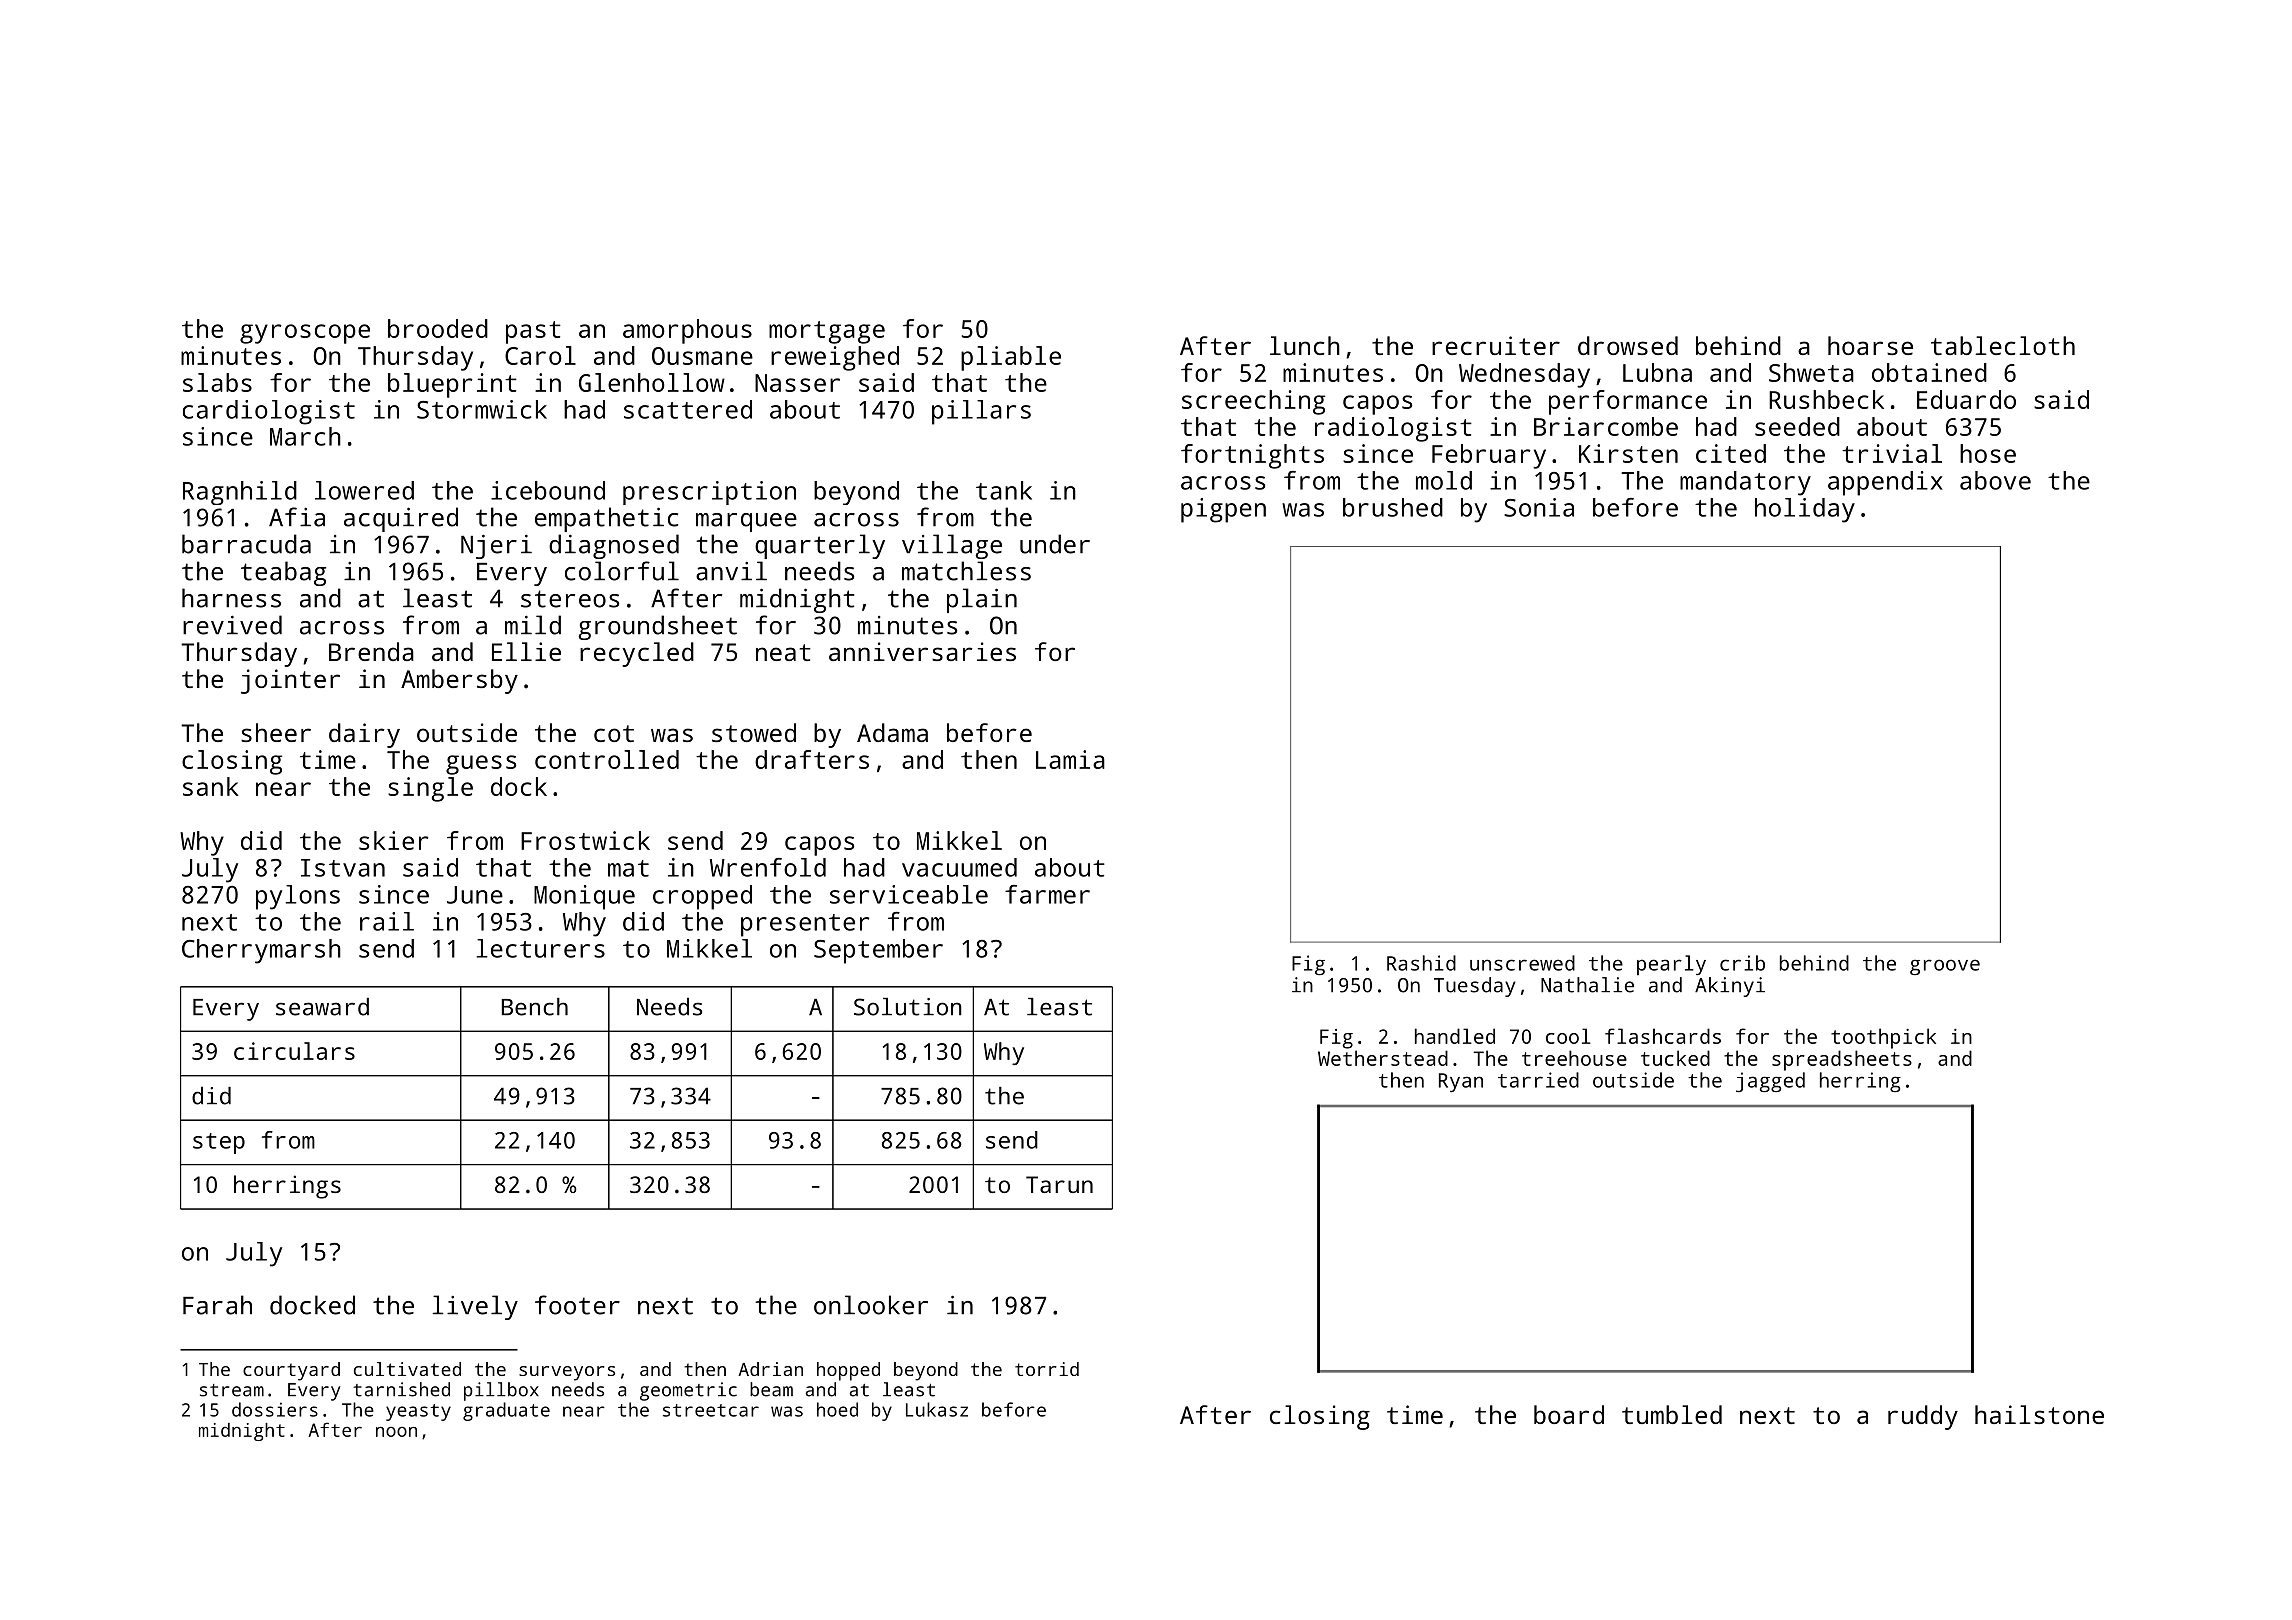  I want to click on Tarun, so click(1059, 1184).
